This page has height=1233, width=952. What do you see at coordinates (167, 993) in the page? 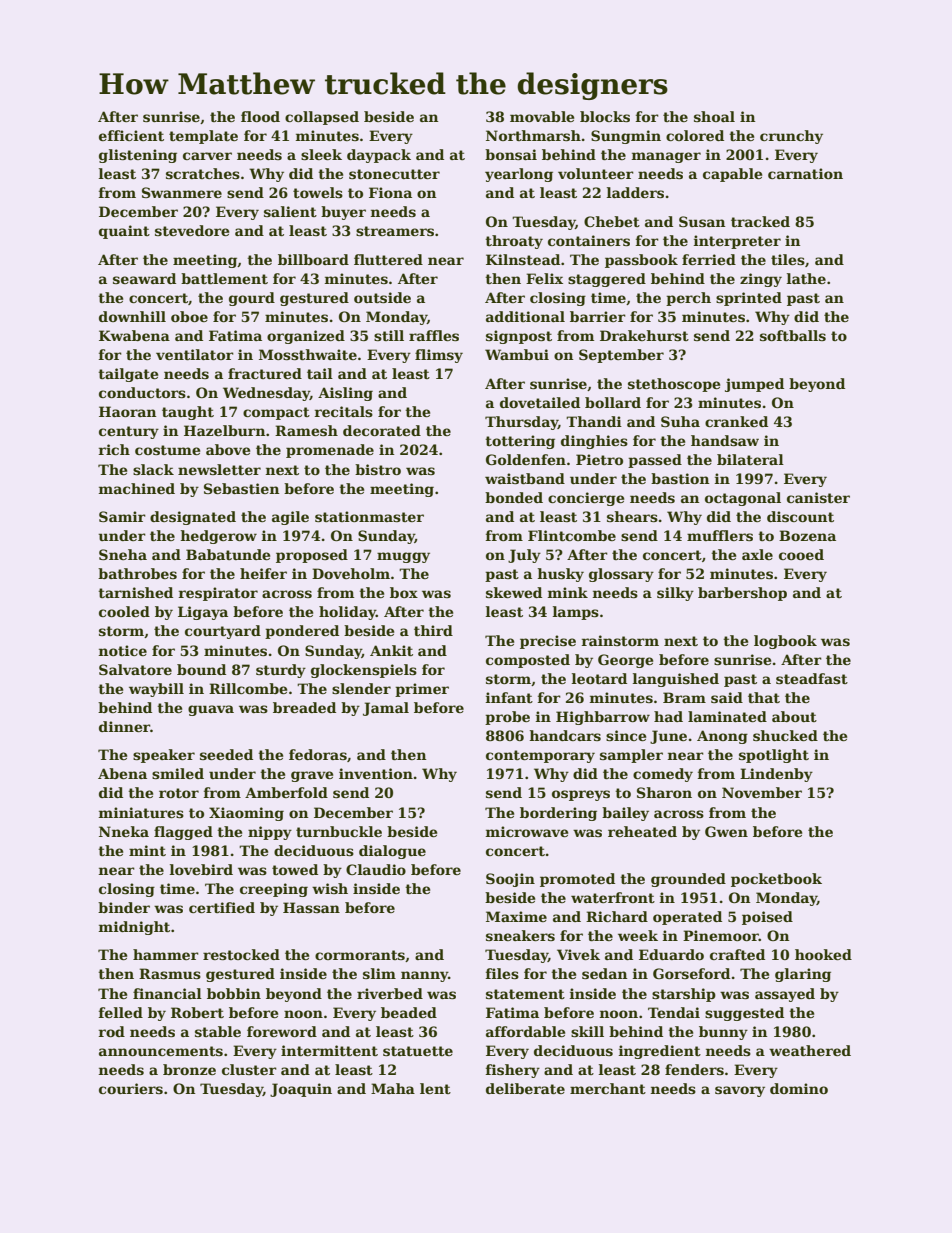
I see `financial` at bounding box center [167, 993].
